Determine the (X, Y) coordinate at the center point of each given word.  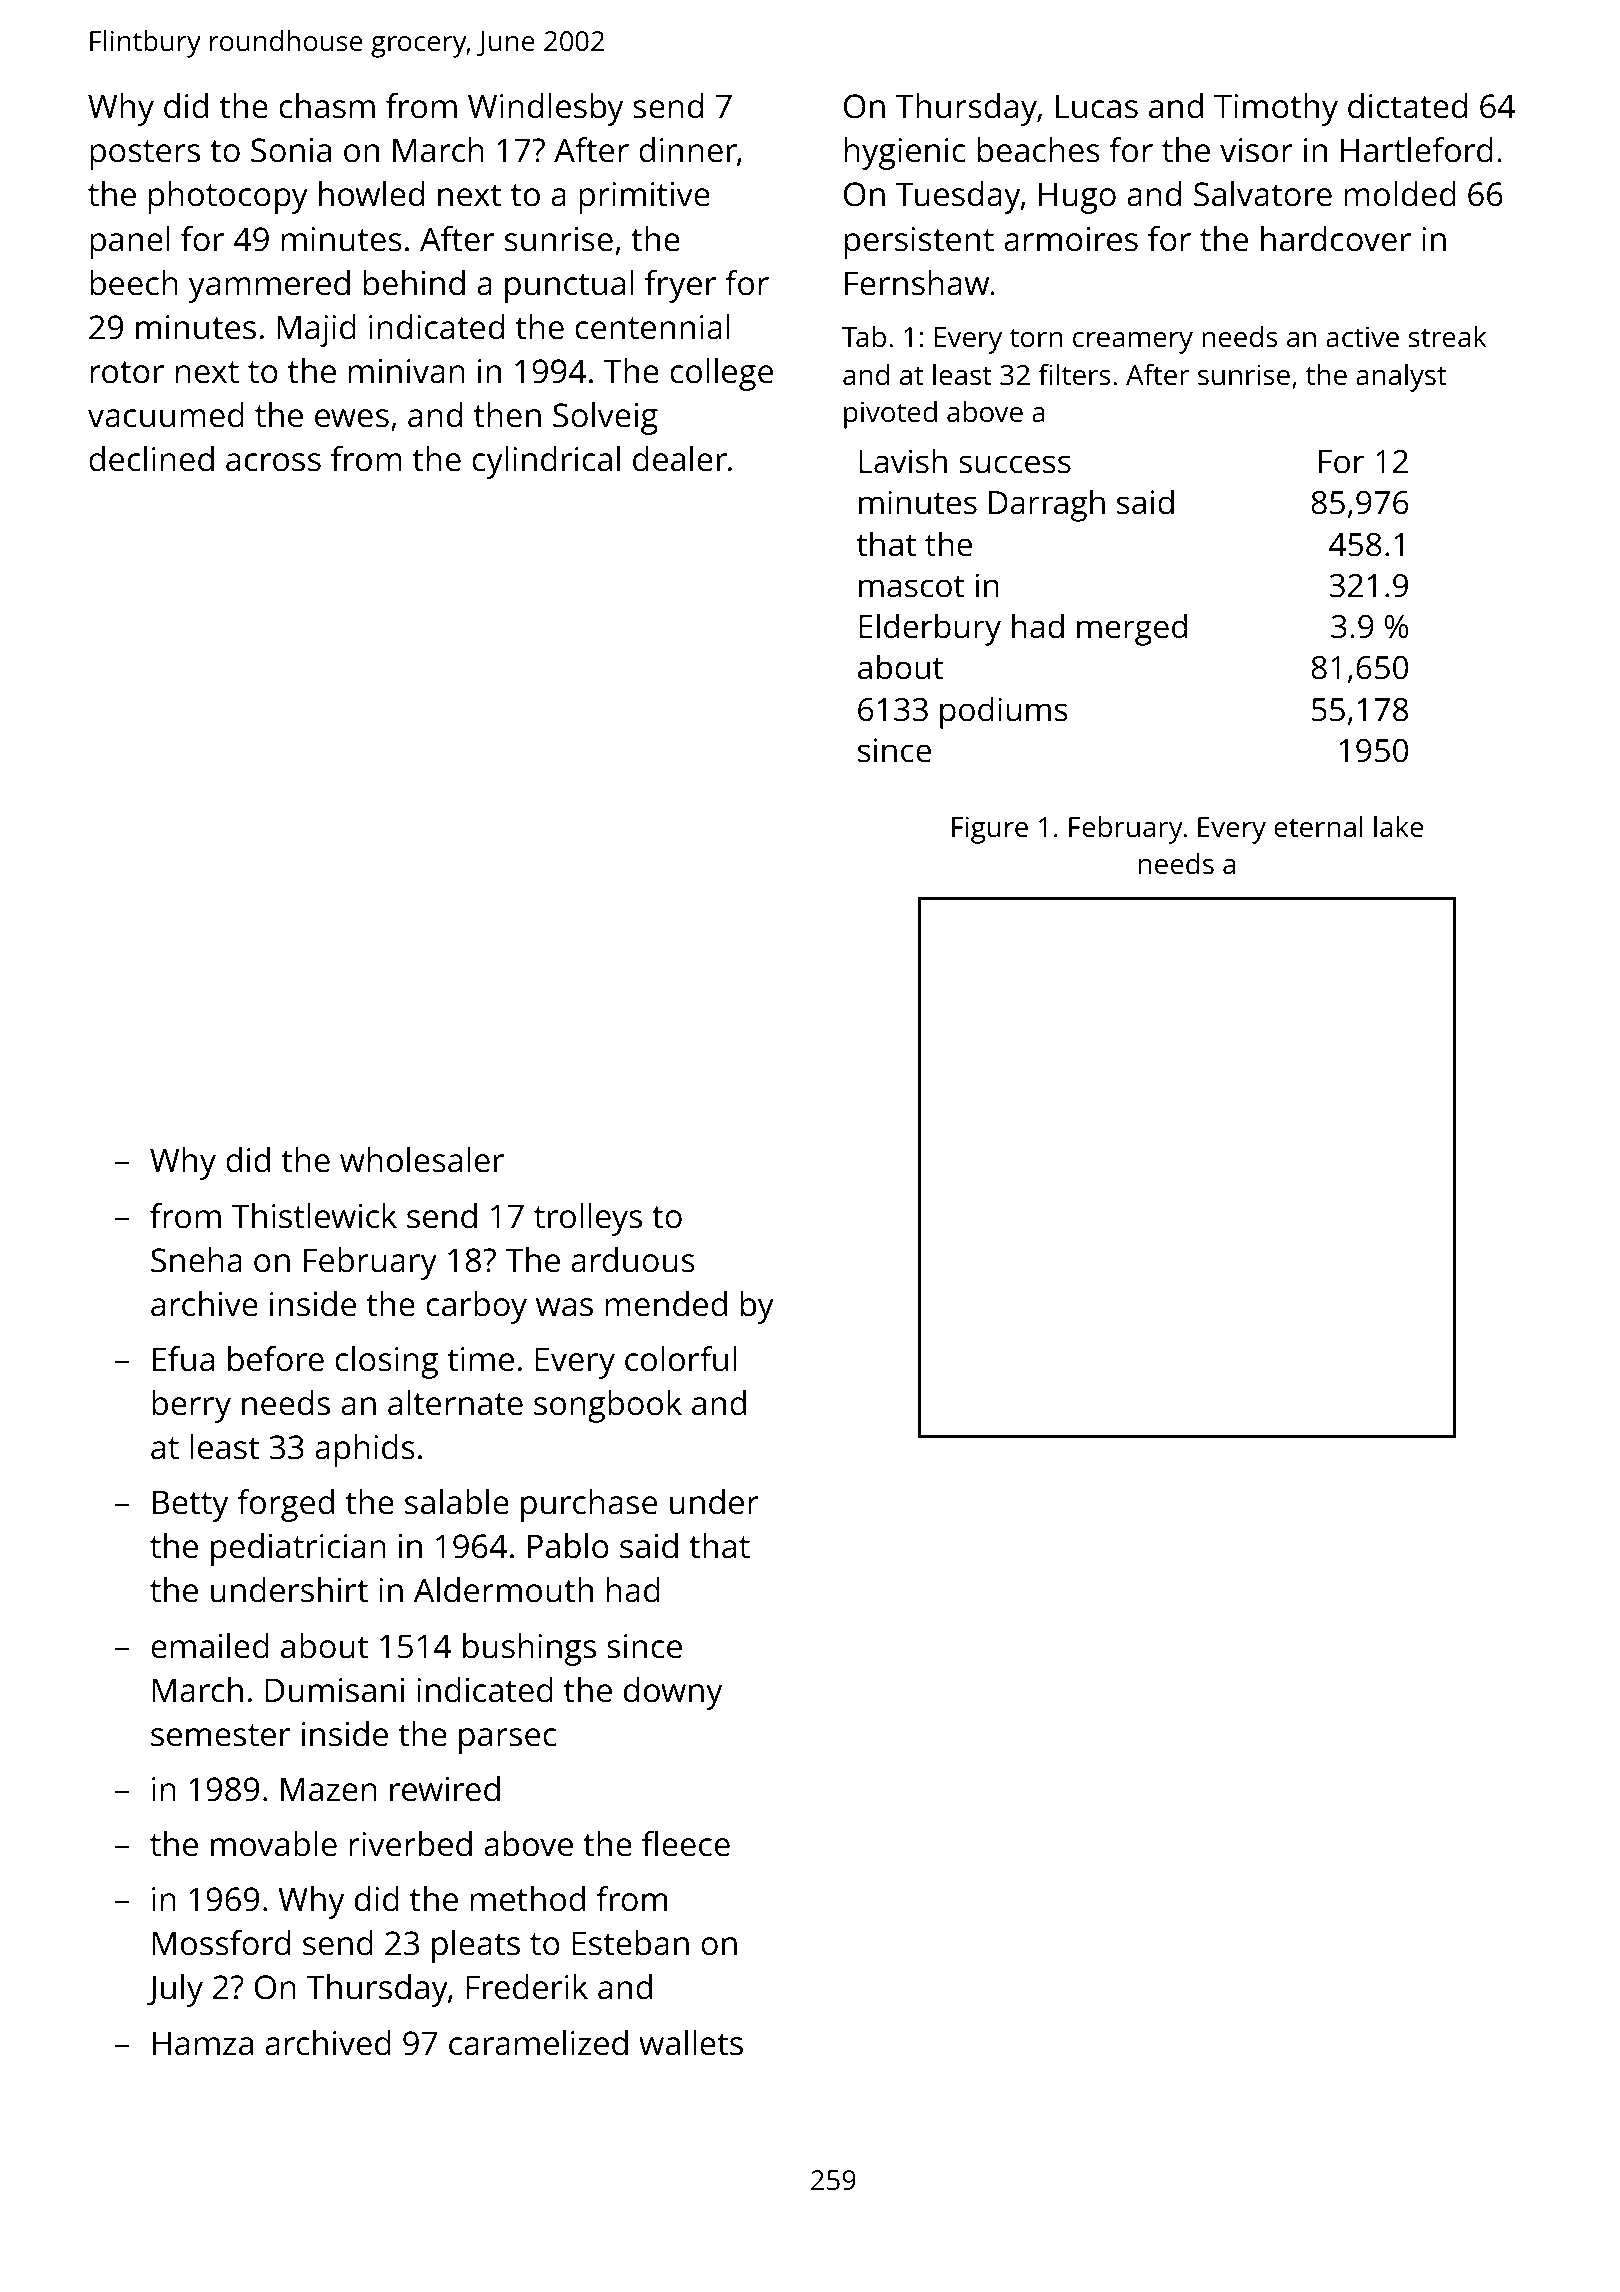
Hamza (203, 2043)
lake (1398, 827)
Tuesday (958, 197)
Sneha (196, 1260)
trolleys (588, 1219)
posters (145, 155)
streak (1448, 337)
